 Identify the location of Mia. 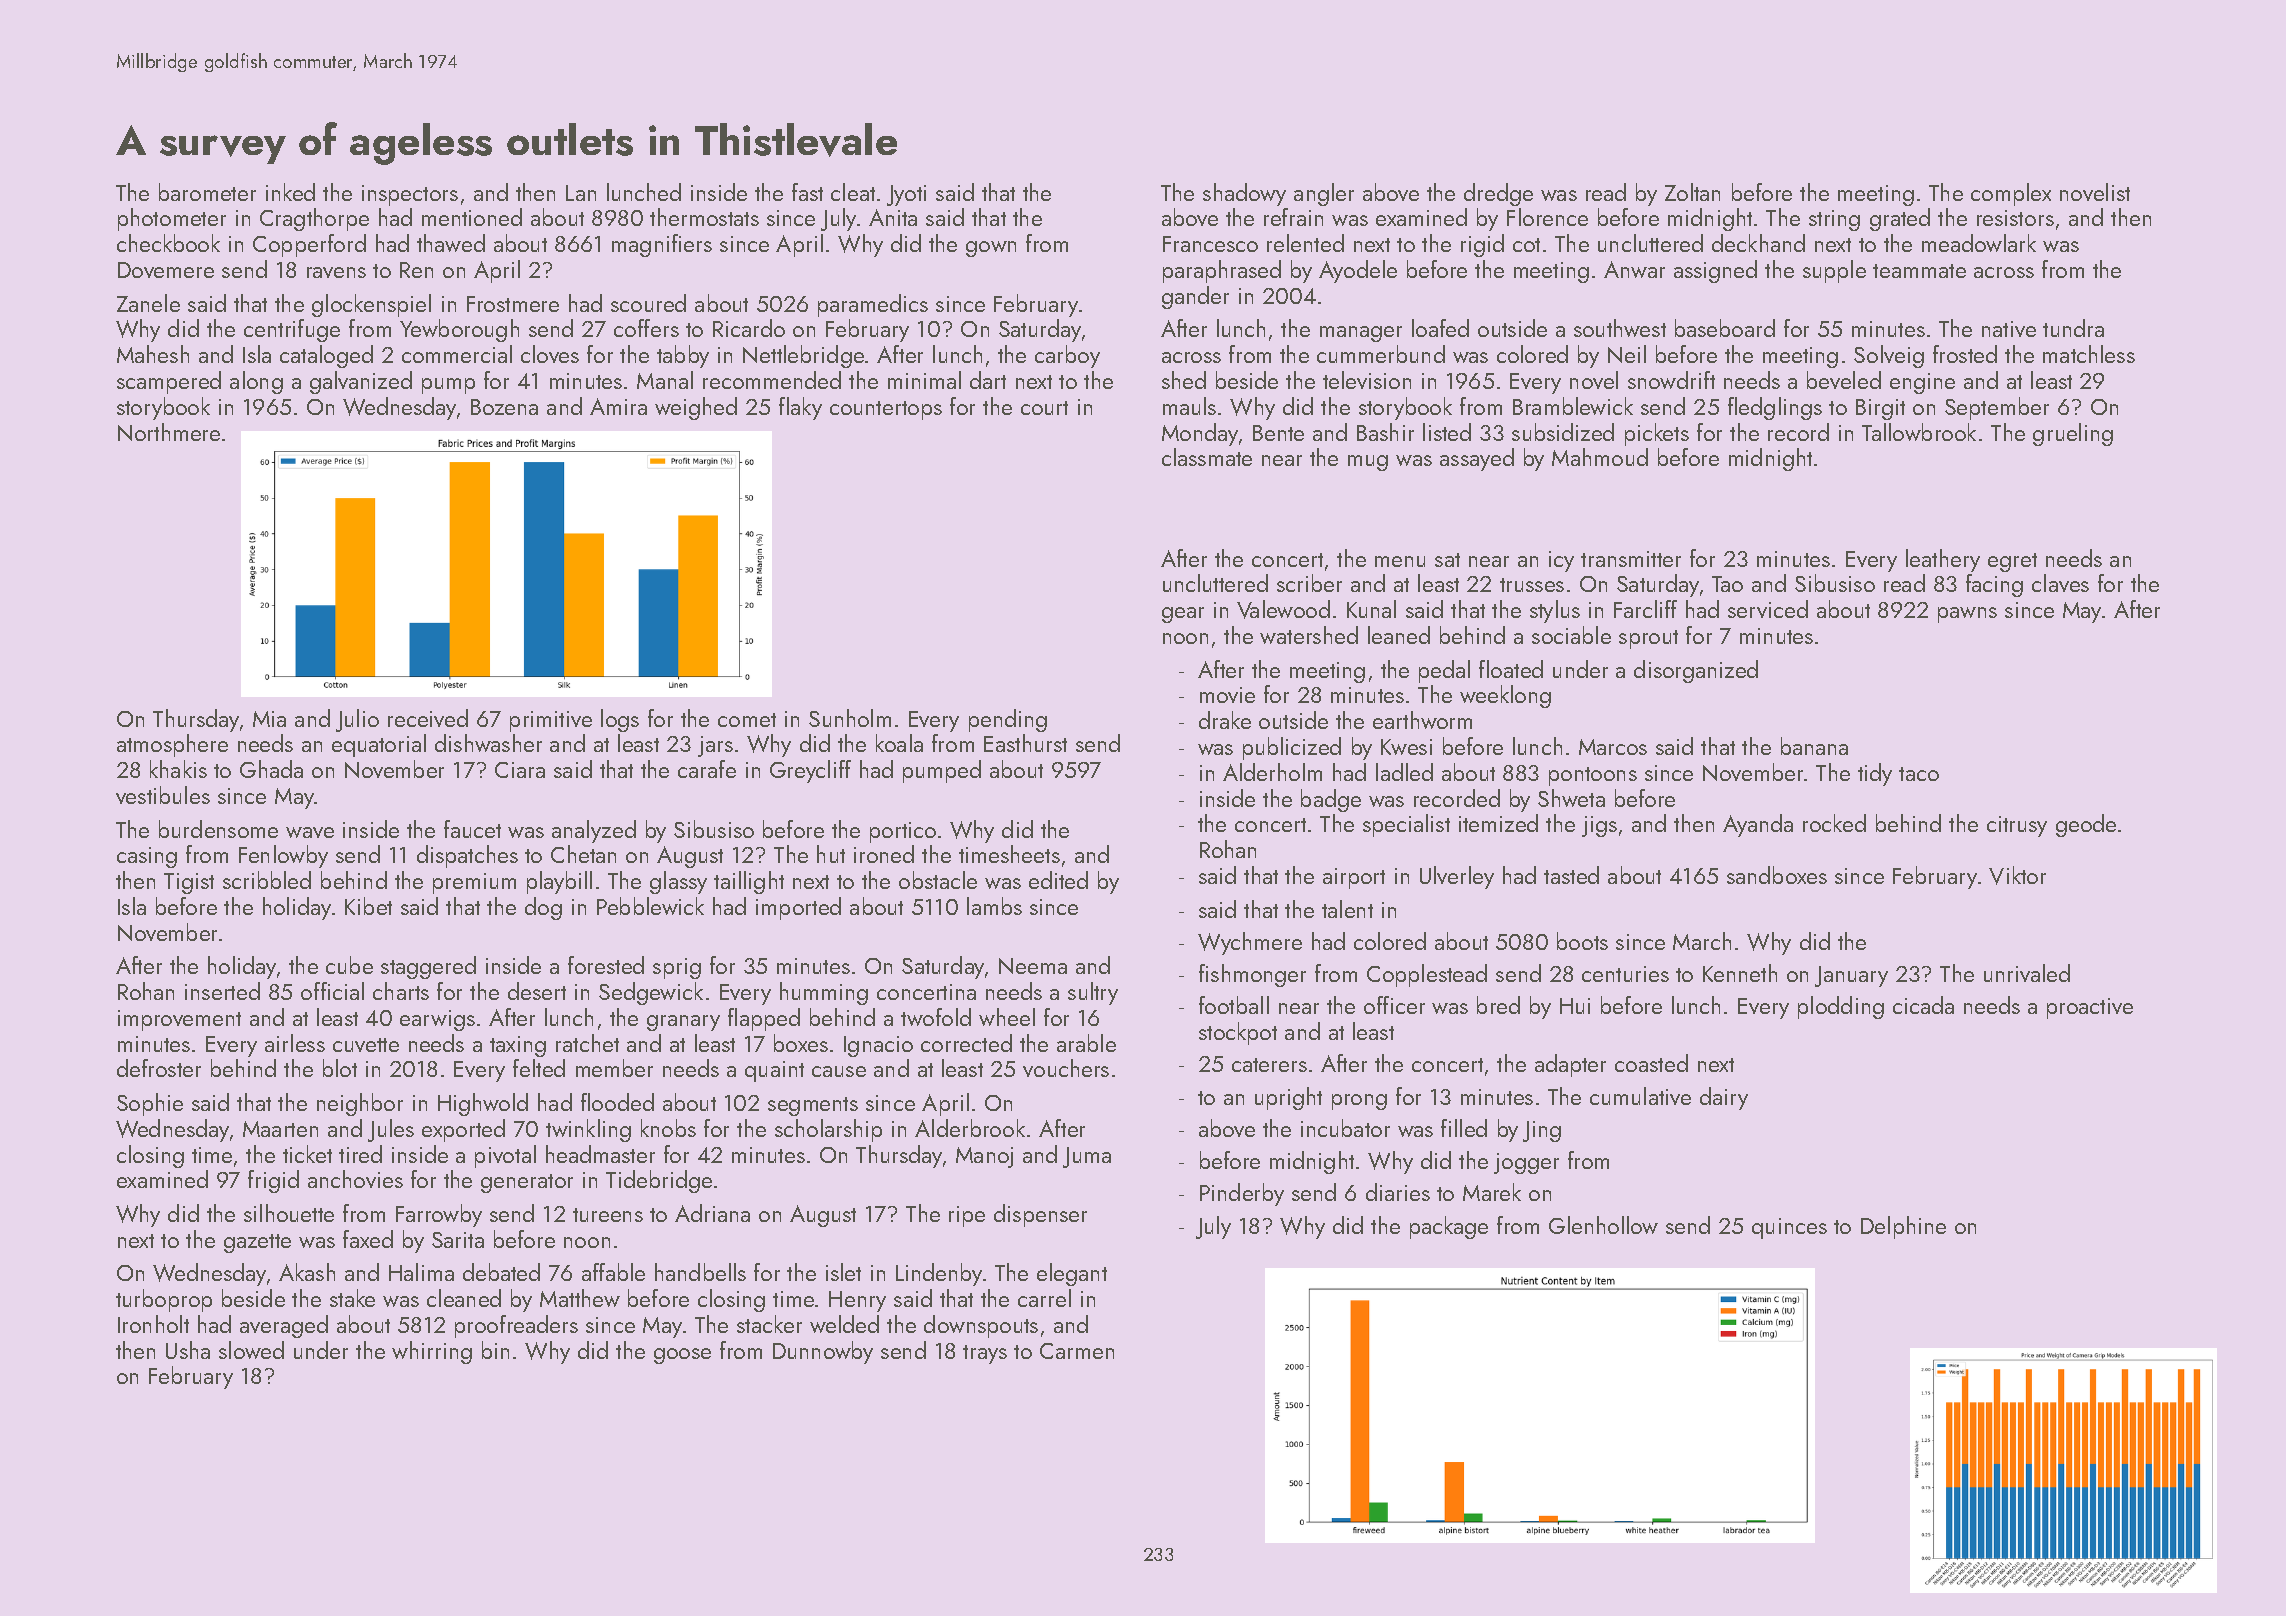
(269, 719).
